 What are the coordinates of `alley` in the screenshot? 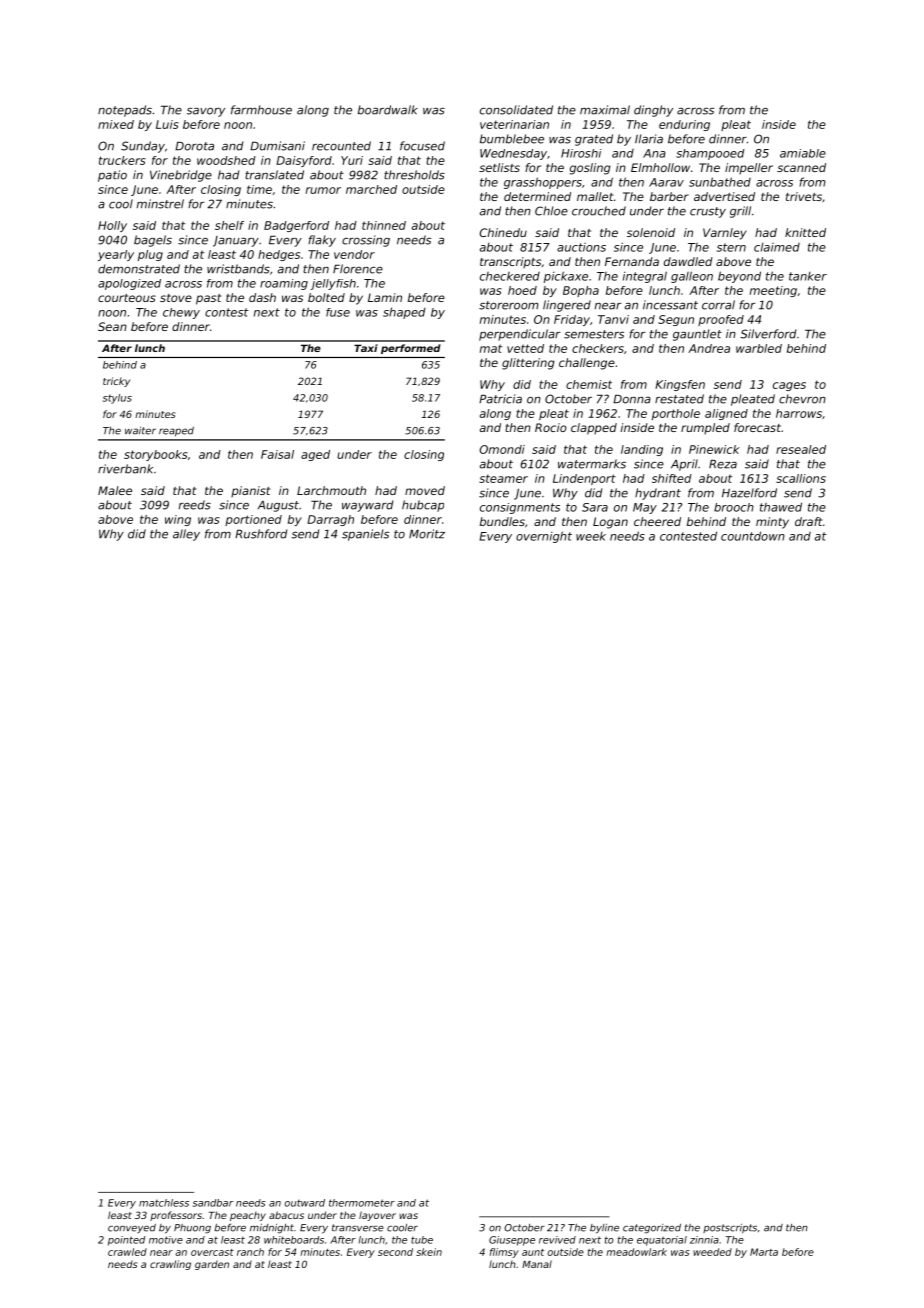 It's located at (186, 535).
